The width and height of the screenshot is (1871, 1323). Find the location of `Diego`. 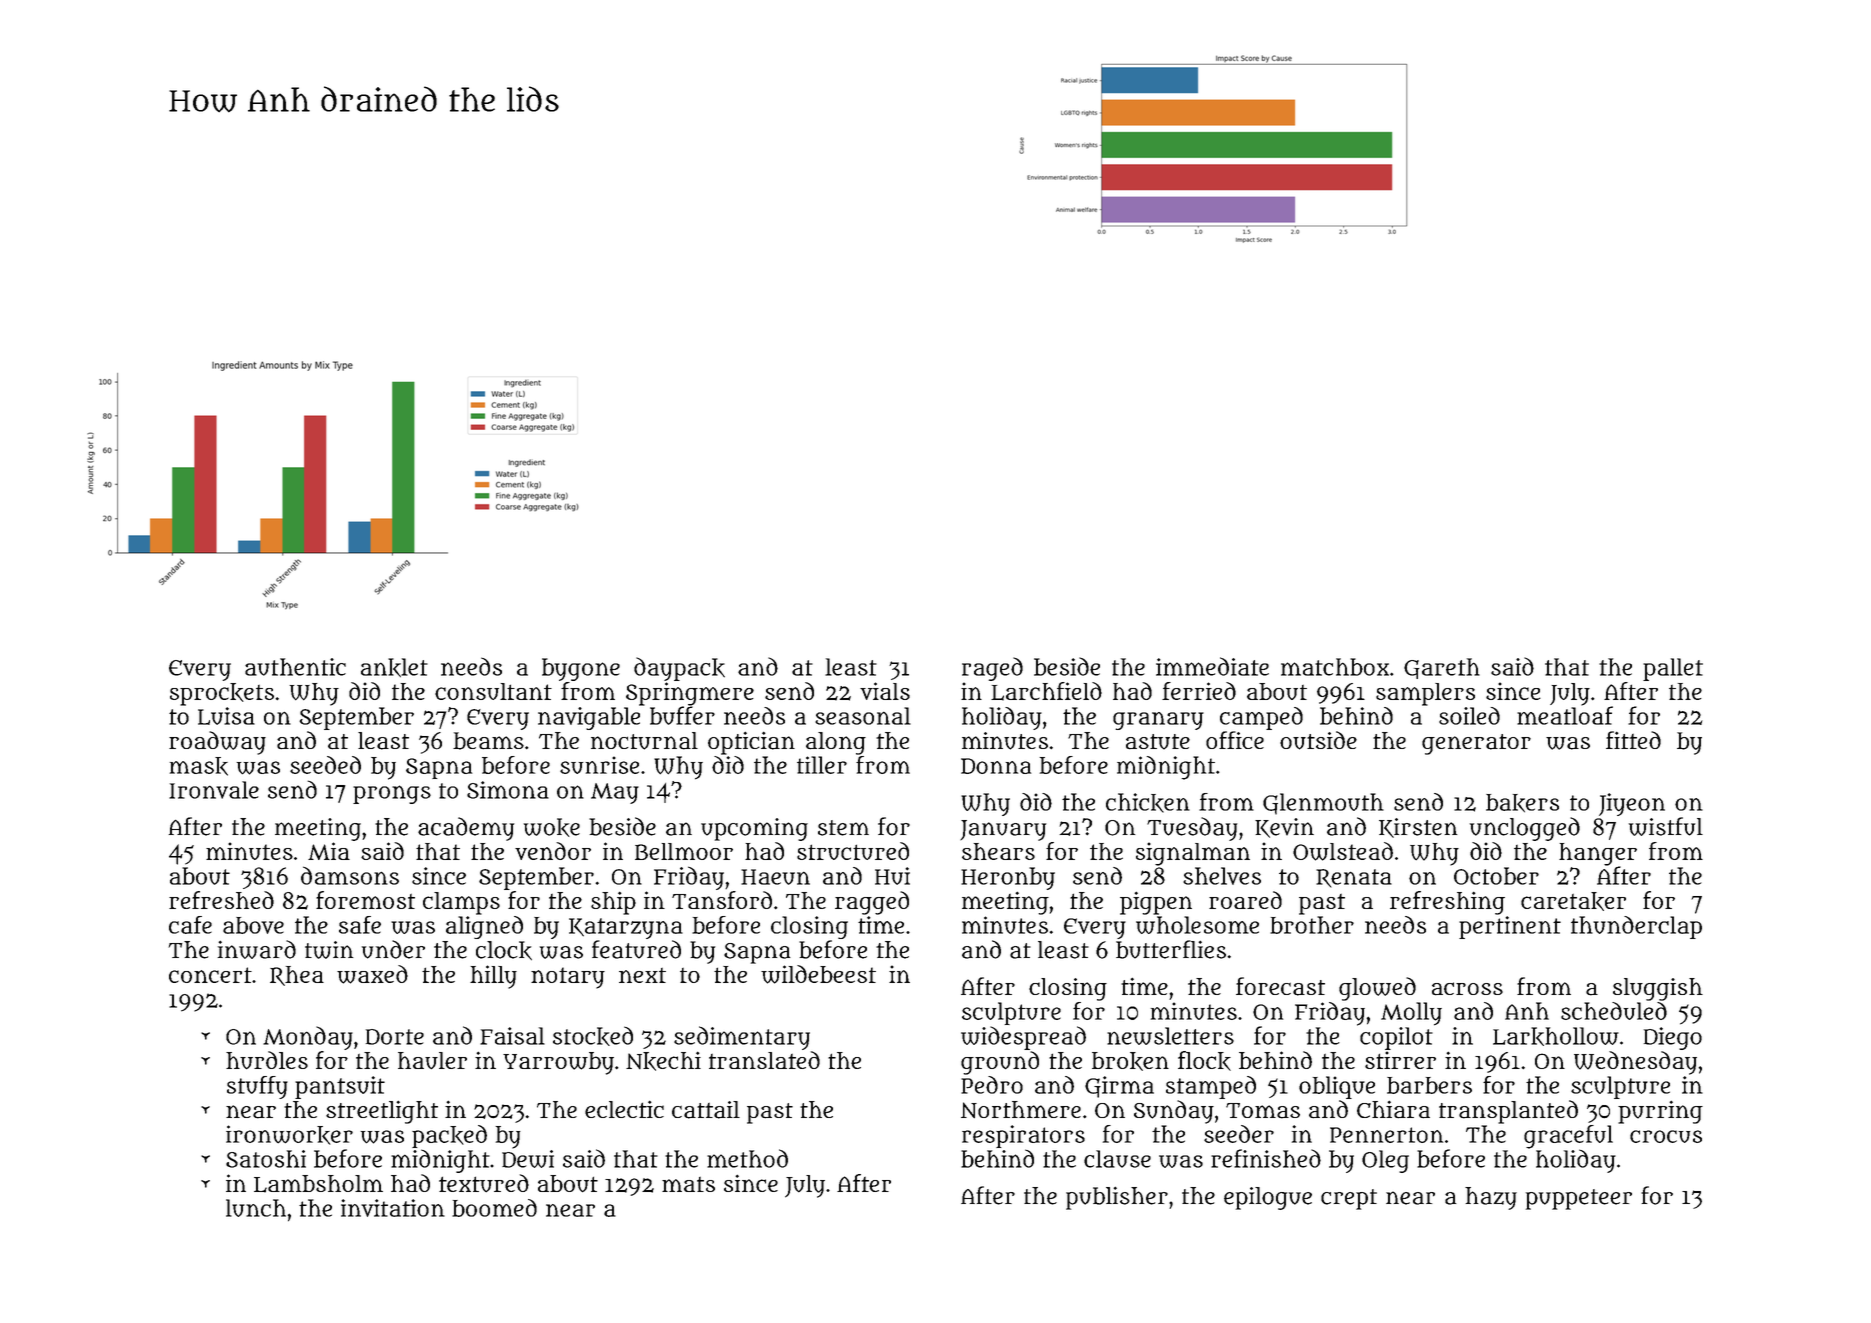

Diego is located at coordinates (1673, 1038).
